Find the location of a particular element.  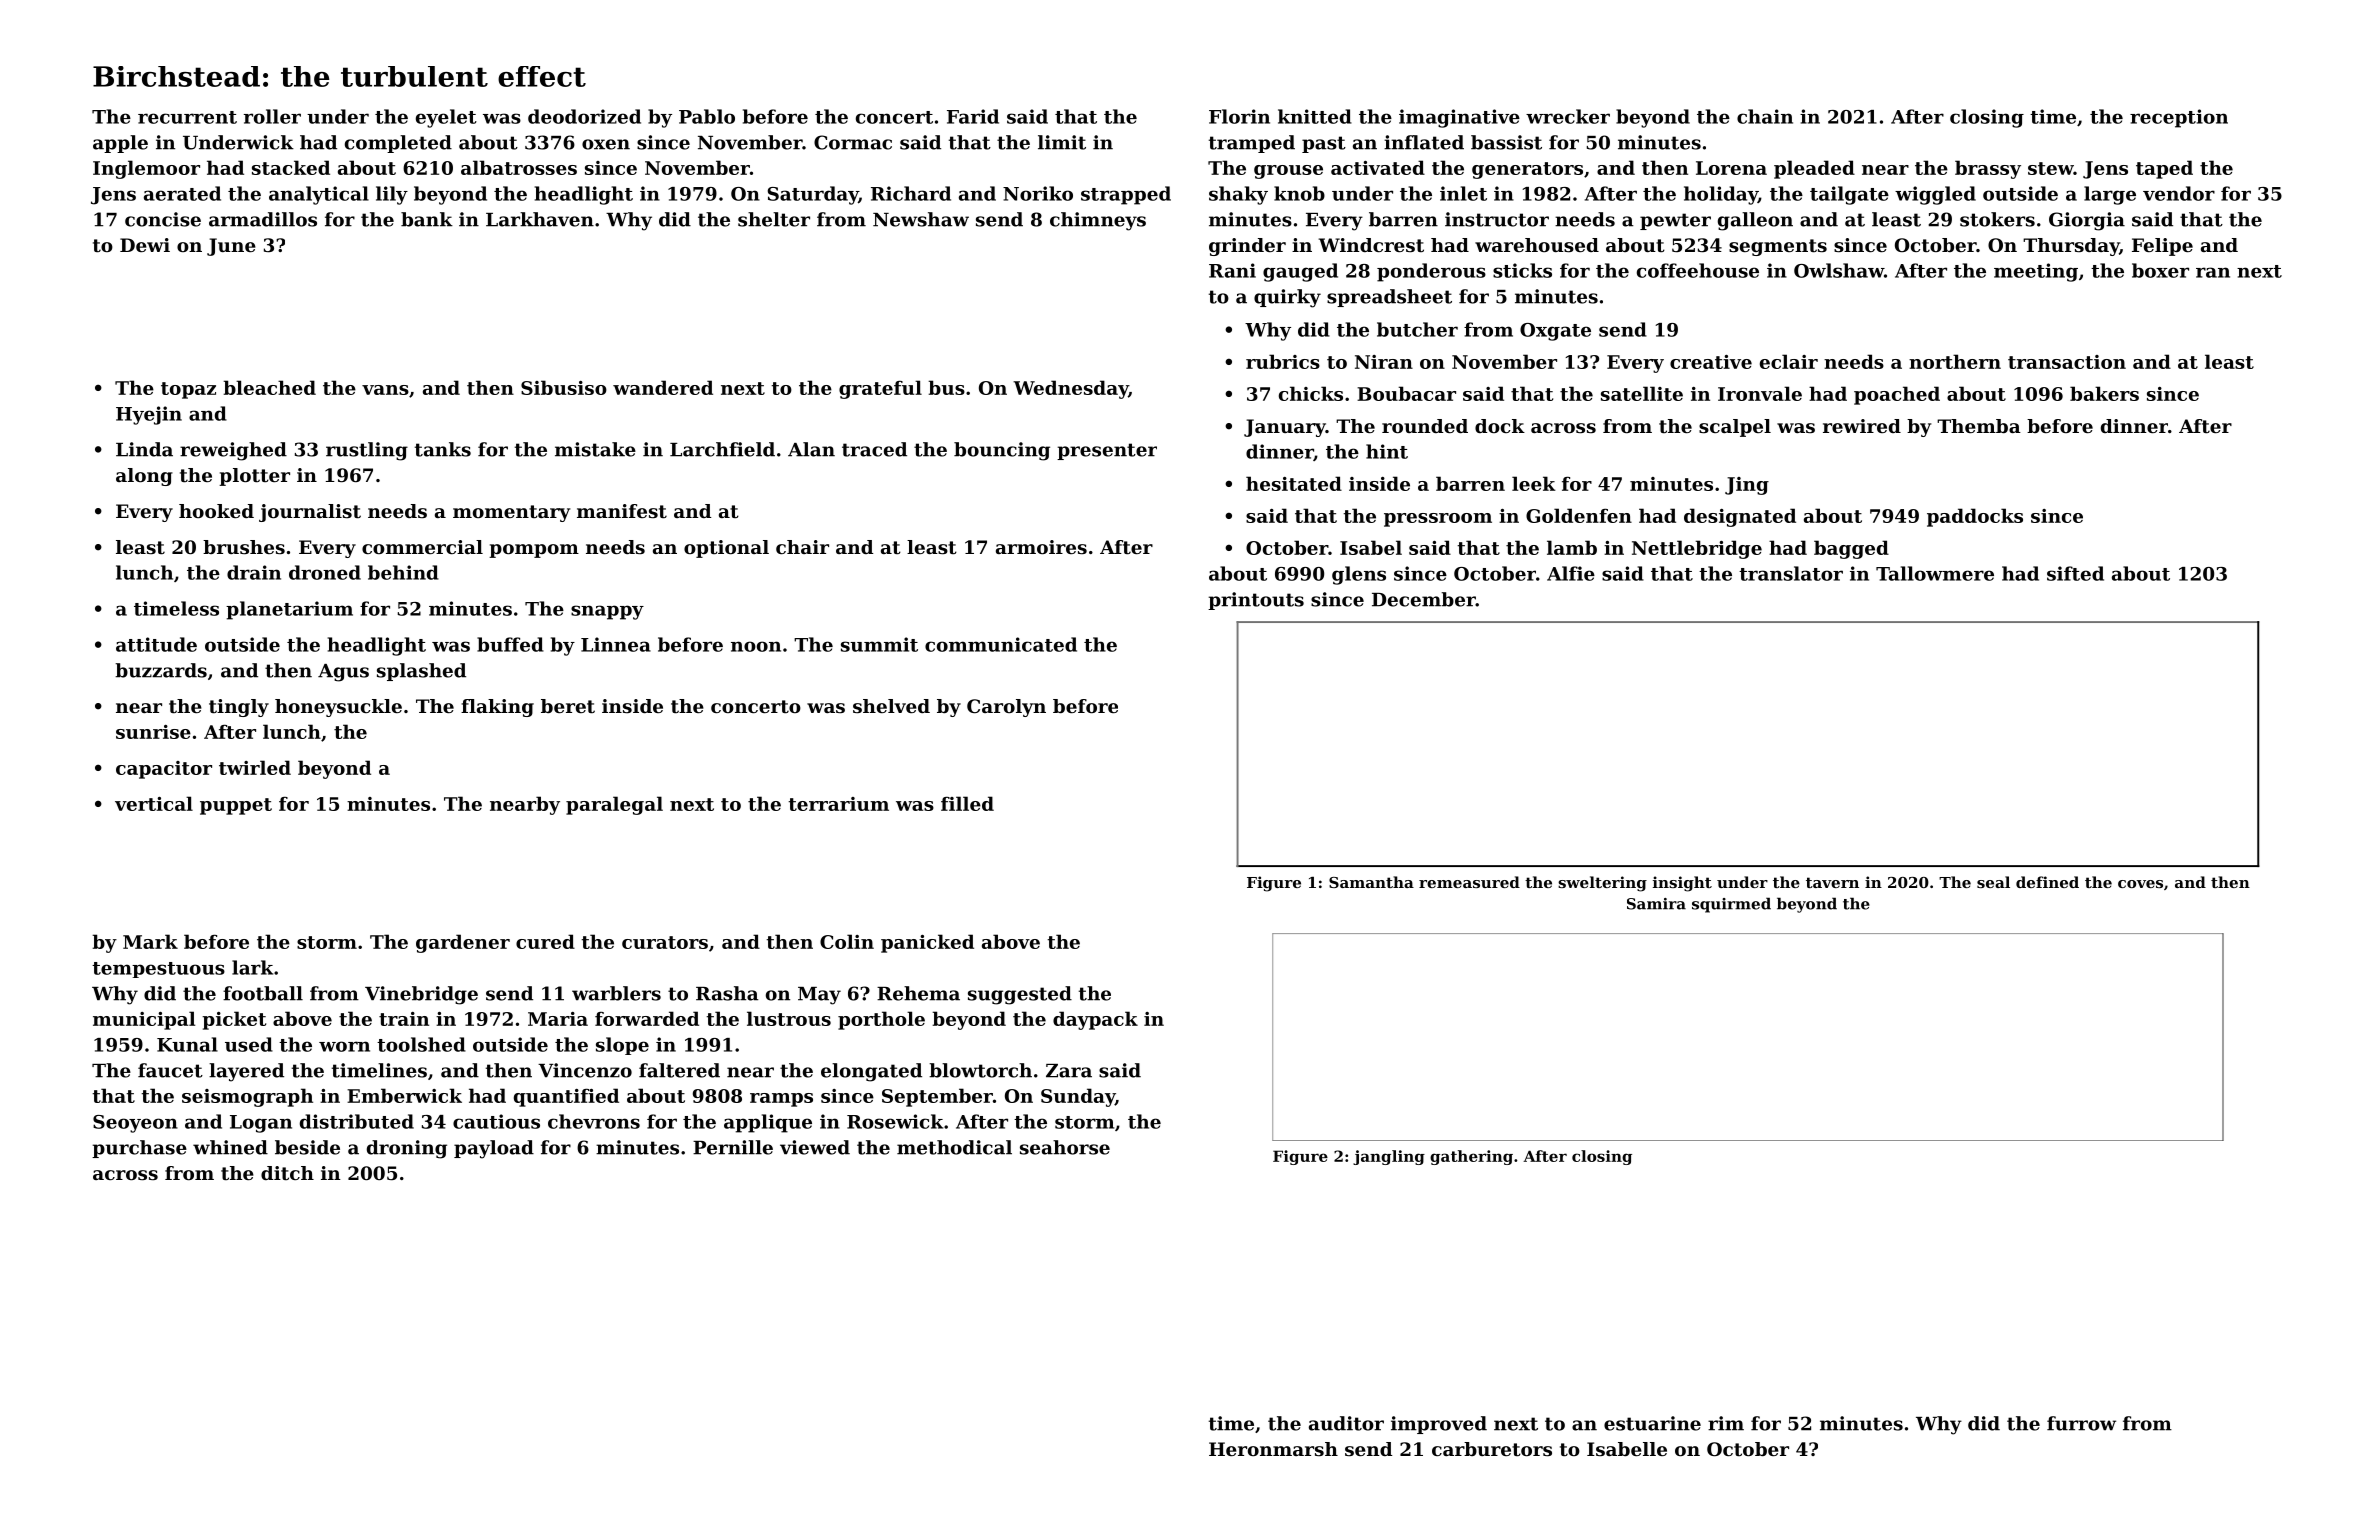

printouts is located at coordinates (1256, 601).
